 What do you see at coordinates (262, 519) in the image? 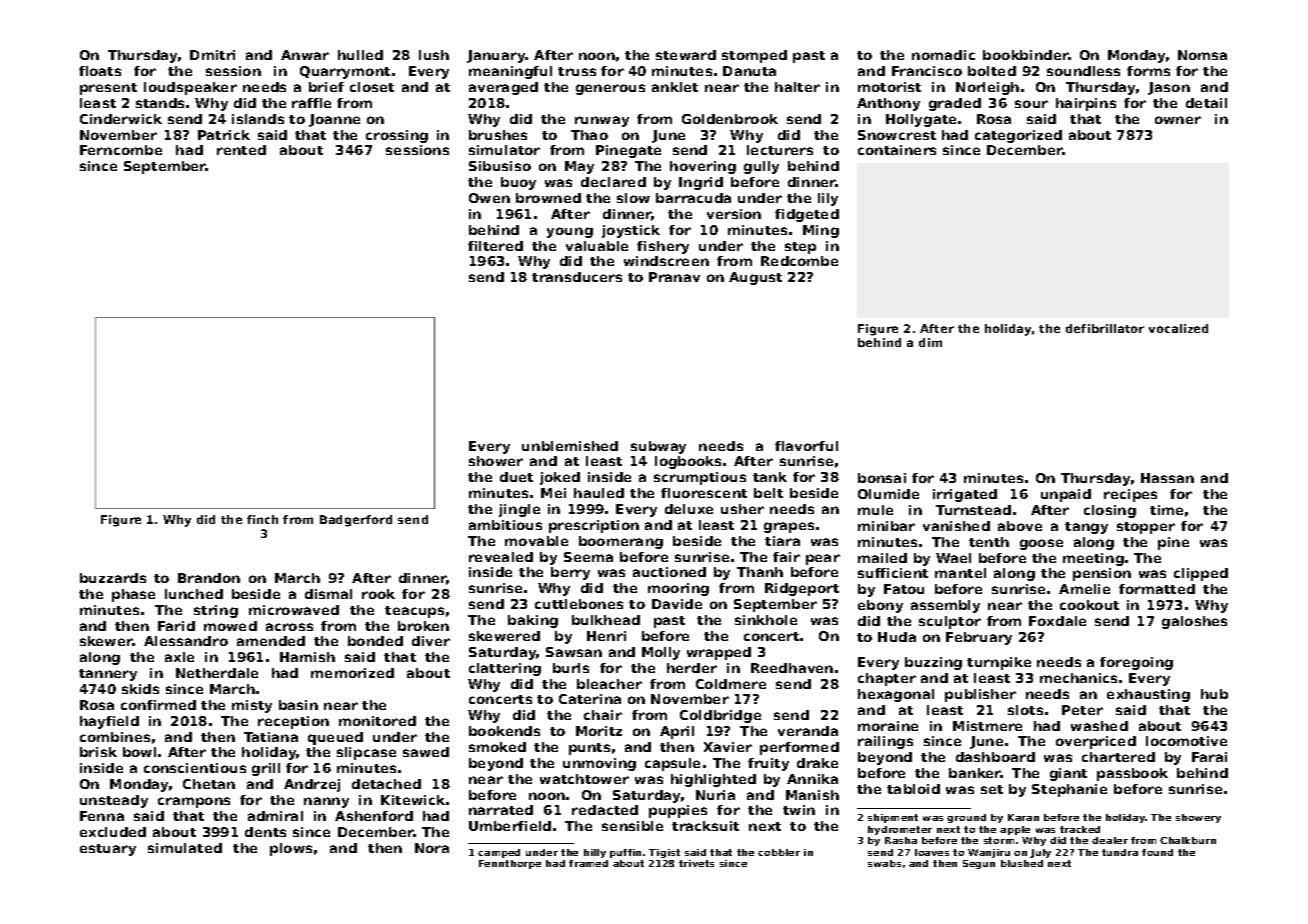
I see `finch` at bounding box center [262, 519].
